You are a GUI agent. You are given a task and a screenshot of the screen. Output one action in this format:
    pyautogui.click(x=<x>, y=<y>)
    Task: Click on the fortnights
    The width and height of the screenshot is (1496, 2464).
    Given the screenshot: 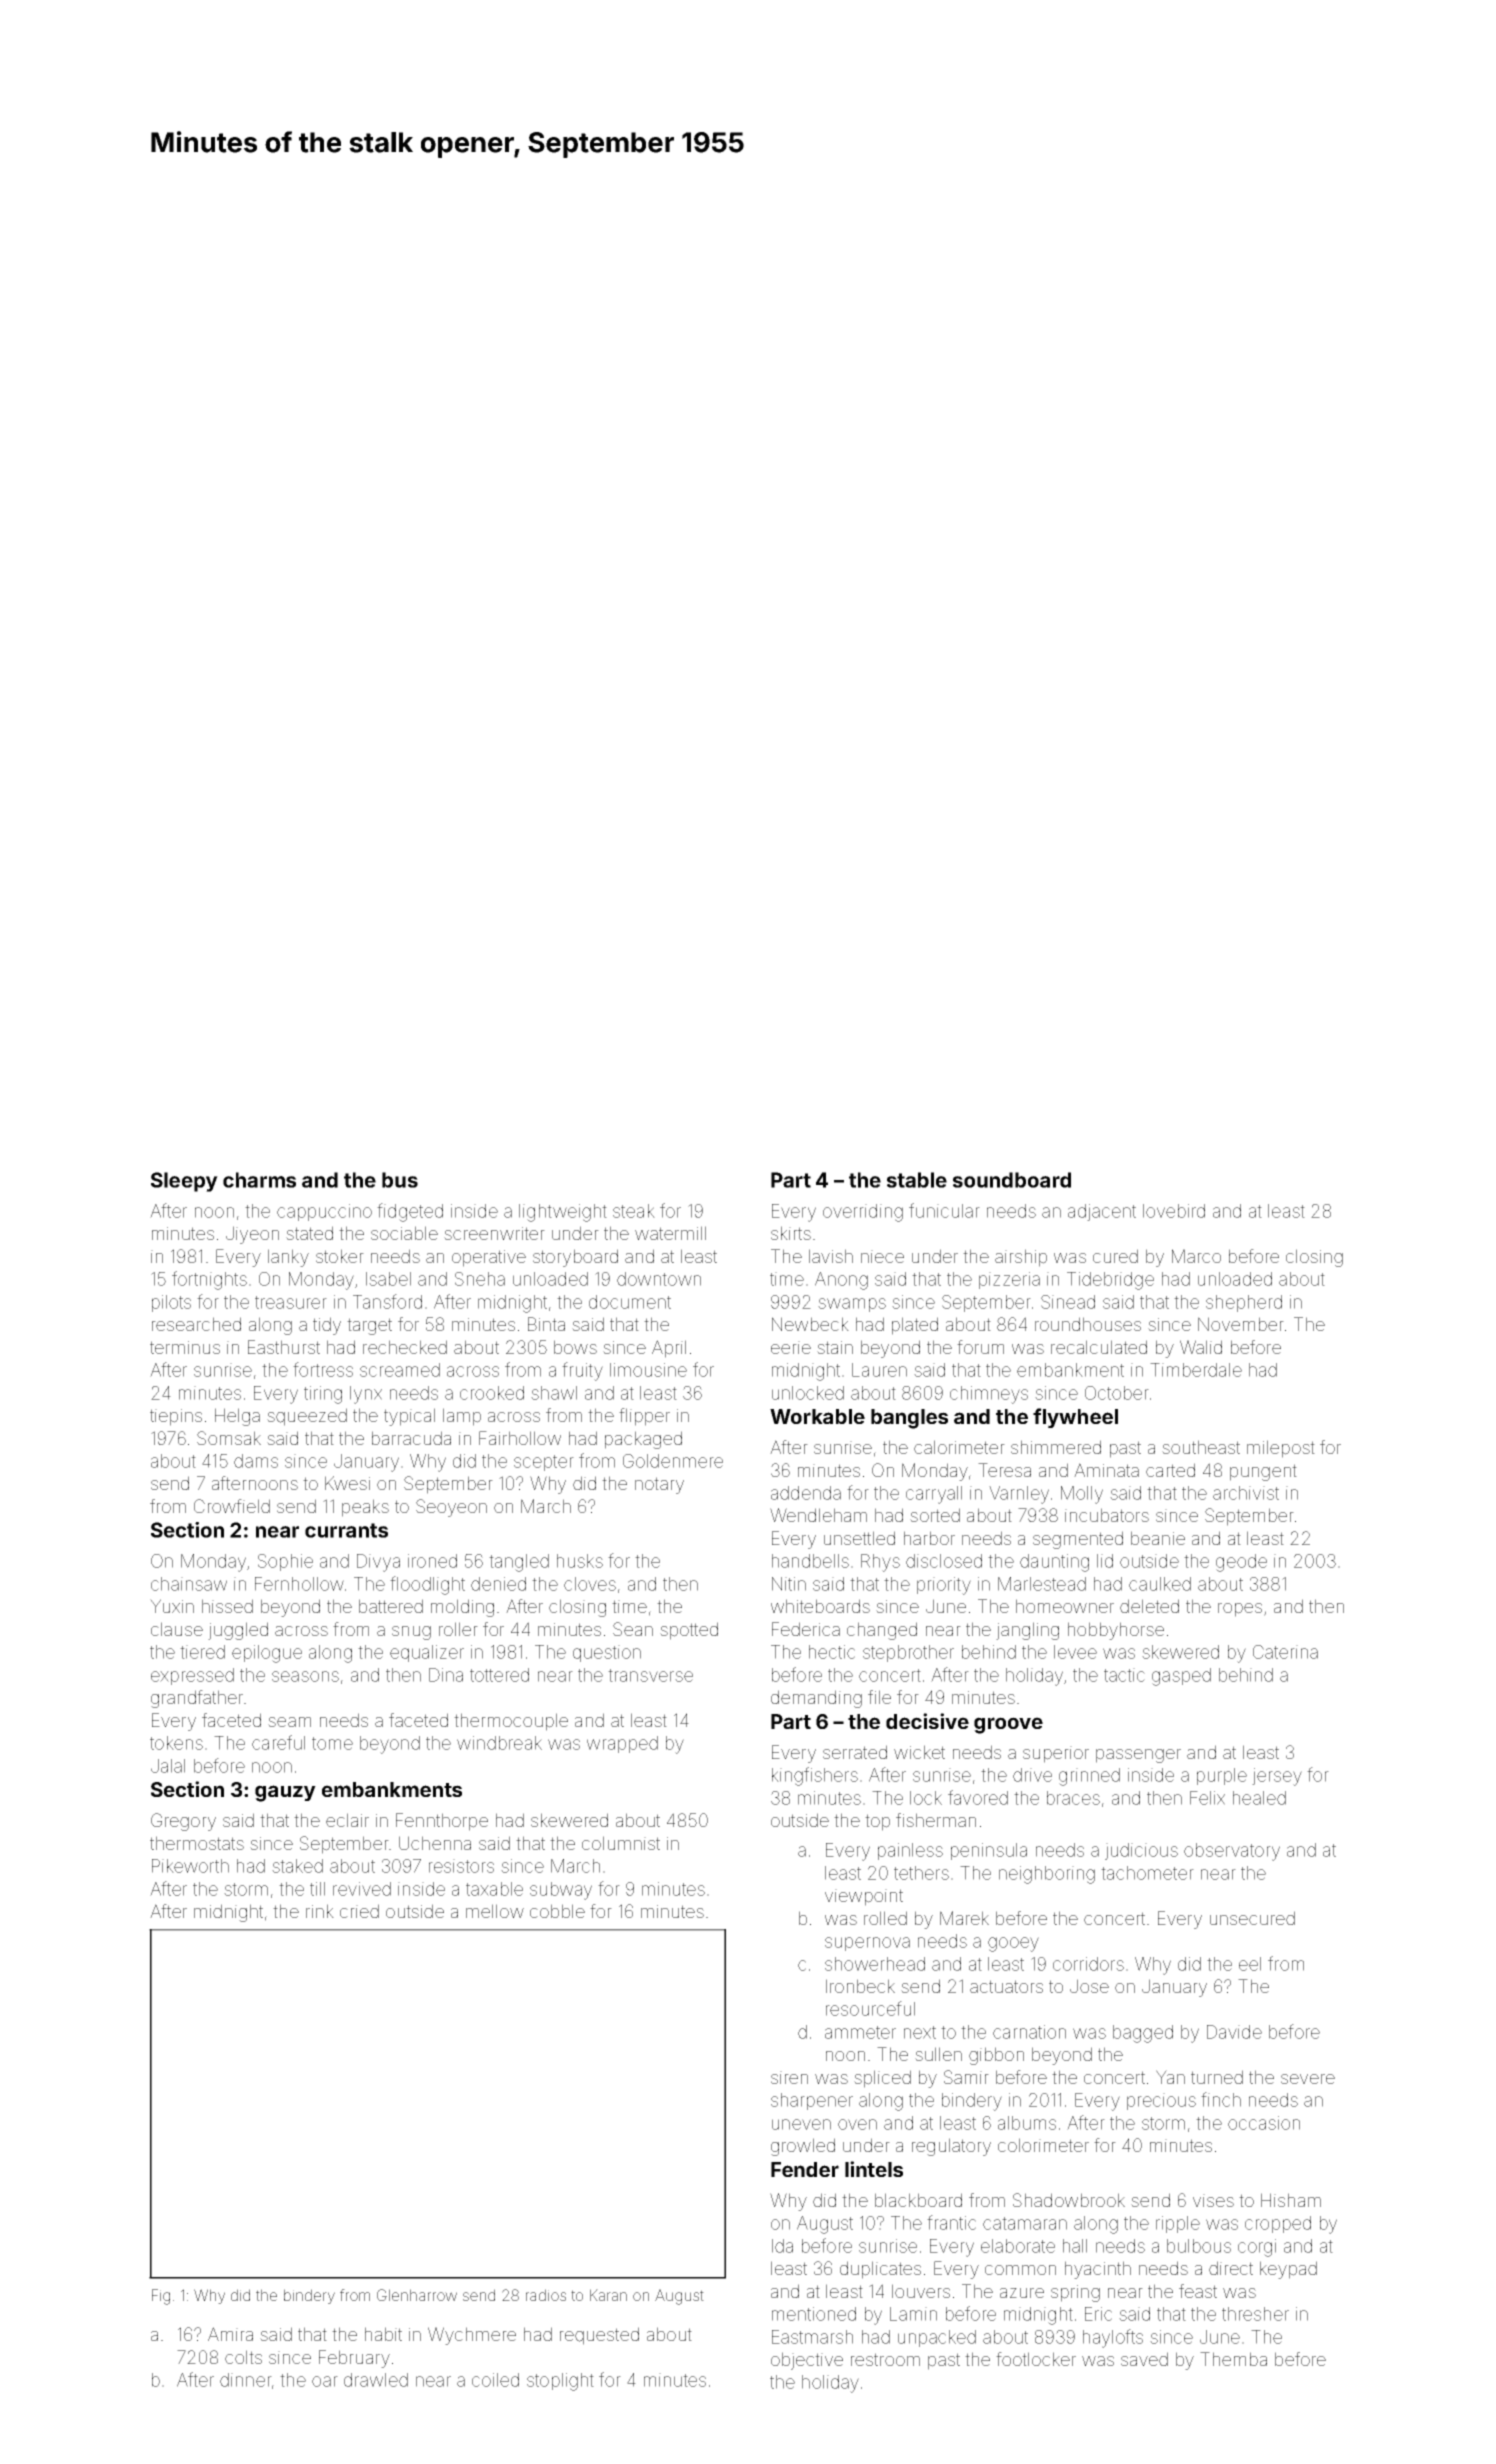 What is the action you would take?
    pyautogui.click(x=209, y=1280)
